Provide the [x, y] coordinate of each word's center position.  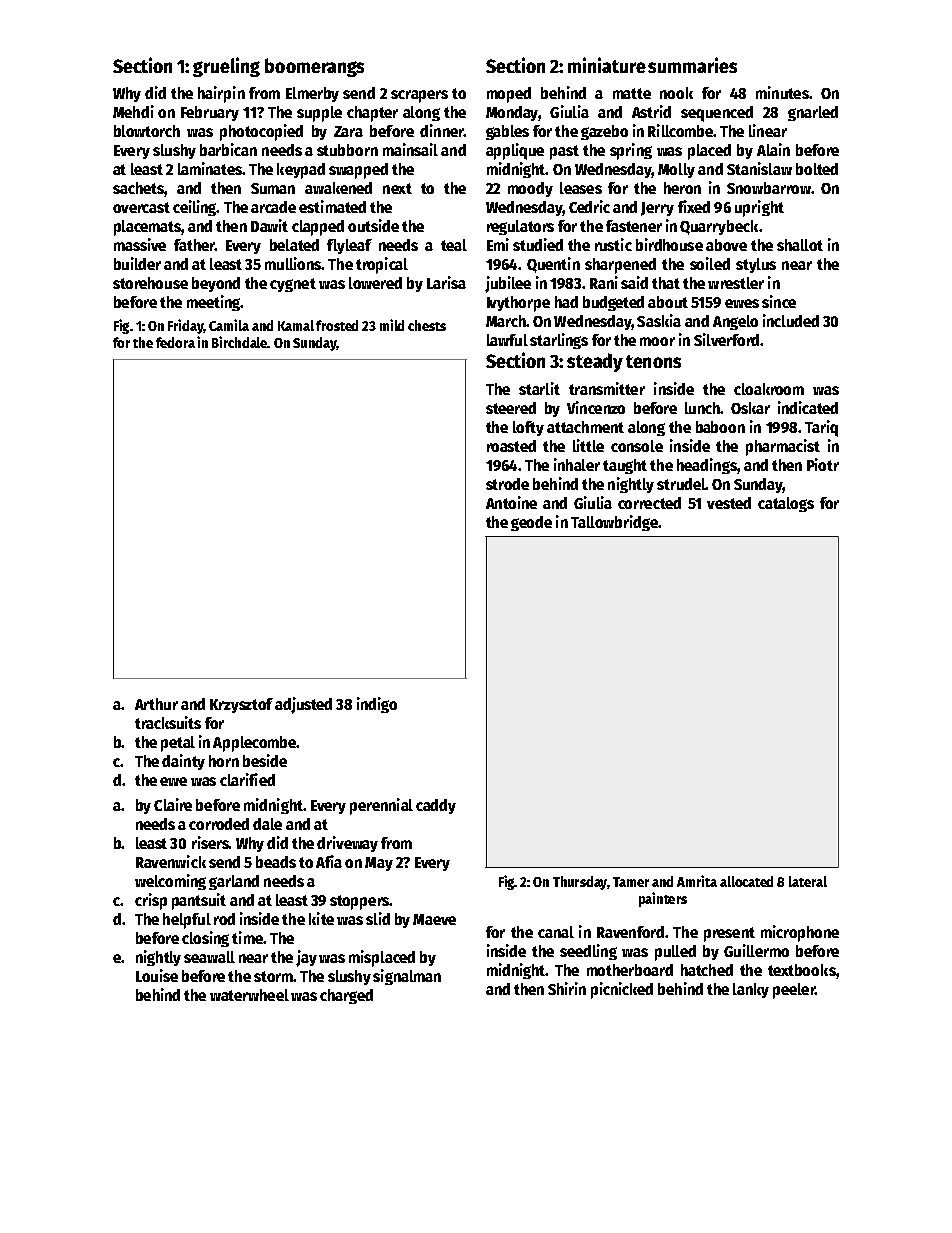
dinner [442, 130]
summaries [692, 65]
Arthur [156, 704]
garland [234, 882]
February [210, 113]
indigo [377, 705]
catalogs [786, 504]
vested [729, 503]
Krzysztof [241, 705]
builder [137, 263]
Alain [773, 149]
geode [531, 523]
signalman [407, 977]
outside [373, 225]
